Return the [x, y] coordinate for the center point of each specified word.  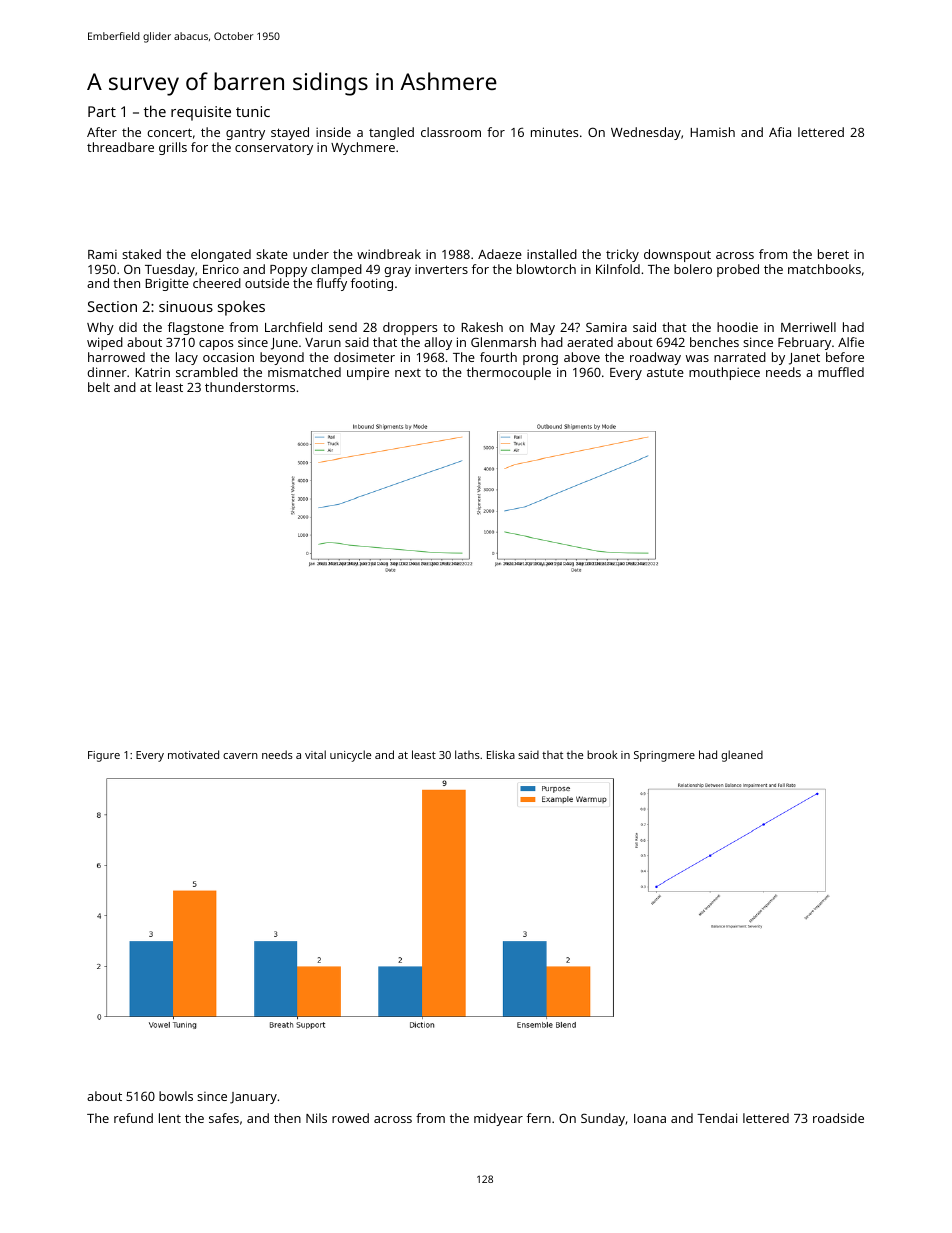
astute [665, 372]
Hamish [712, 132]
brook [602, 754]
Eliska [501, 754]
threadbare [120, 147]
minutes [554, 132]
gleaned [742, 756]
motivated [193, 754]
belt [99, 387]
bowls [176, 1096]
